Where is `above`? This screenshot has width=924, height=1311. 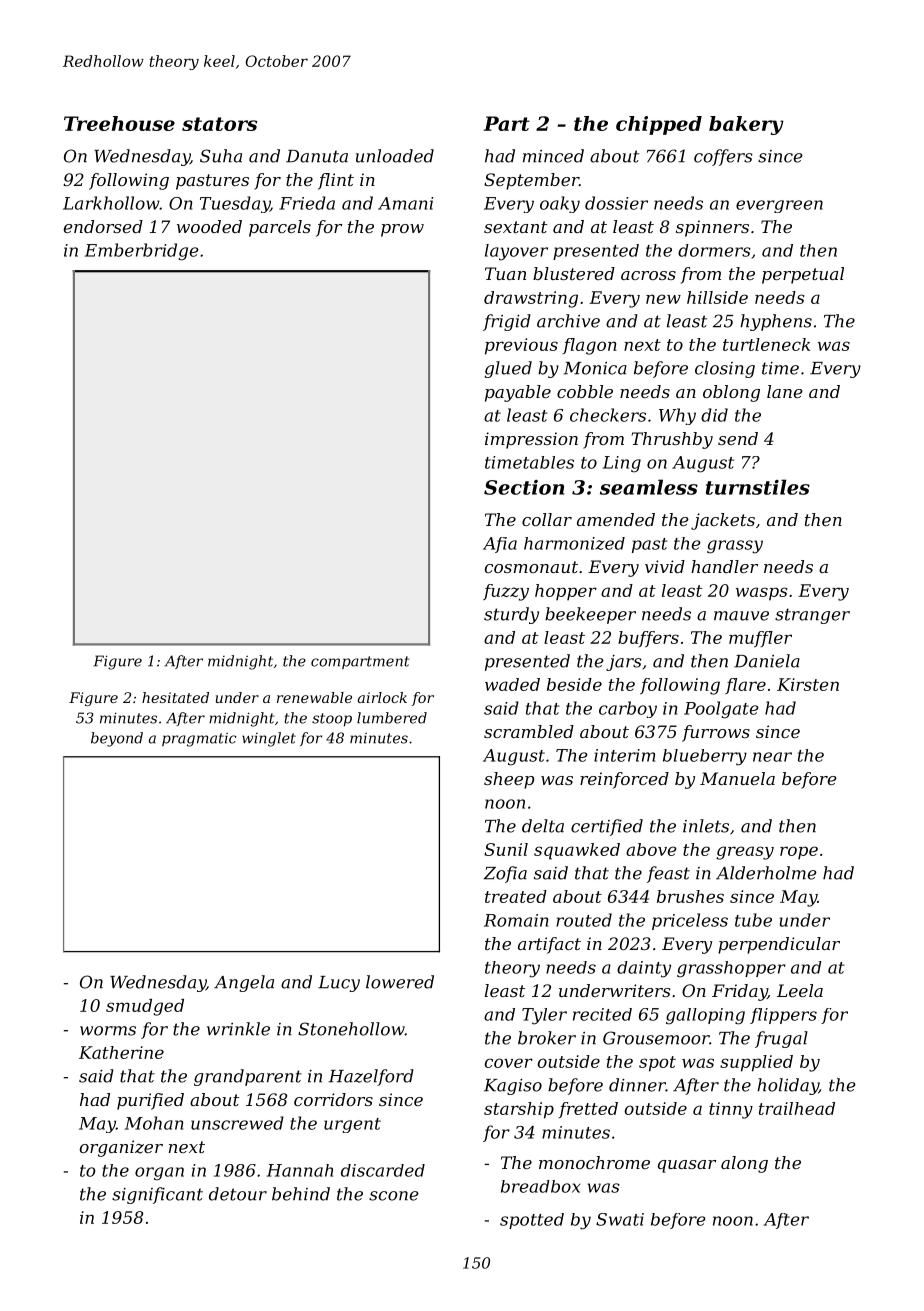 above is located at coordinates (651, 849).
